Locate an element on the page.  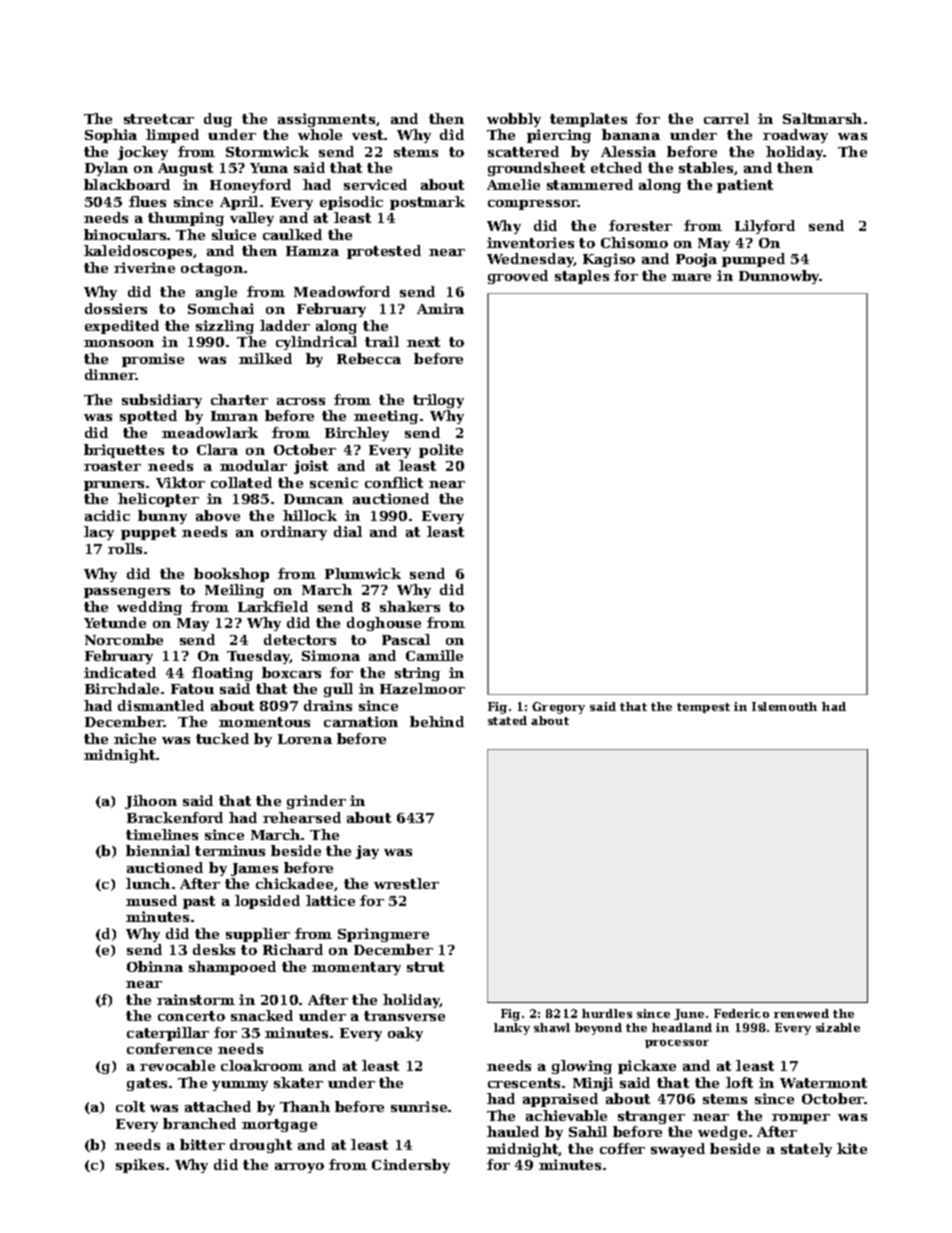
stables is located at coordinates (706, 167).
